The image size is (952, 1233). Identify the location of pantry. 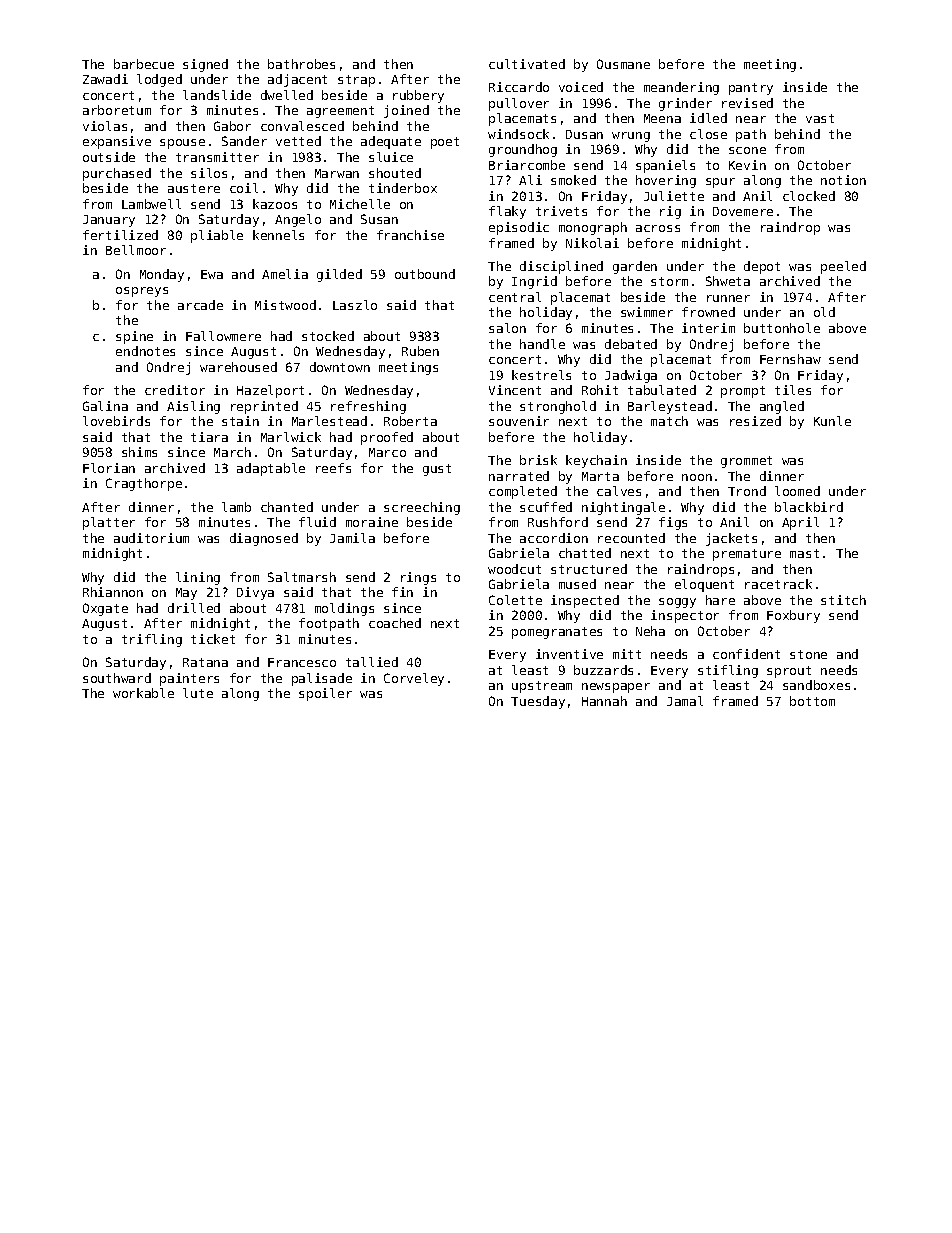
(751, 89).
